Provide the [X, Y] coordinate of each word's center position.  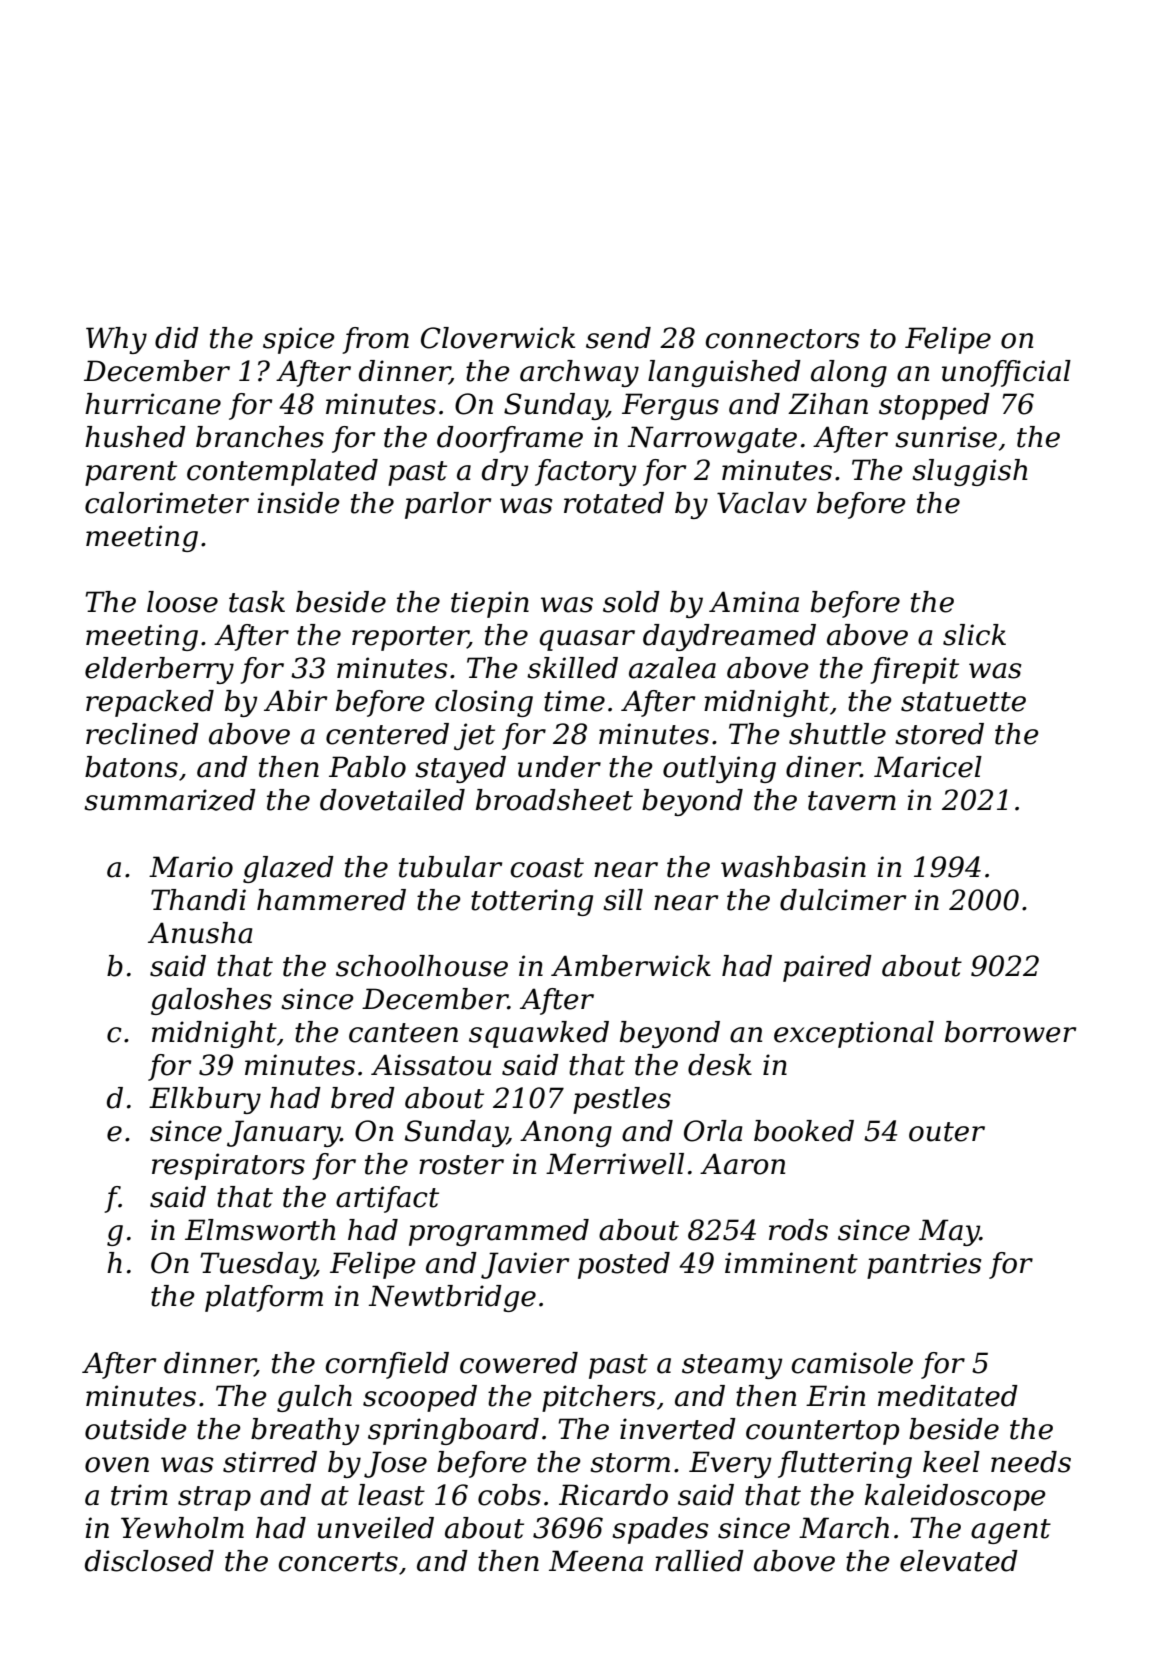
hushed [135, 437]
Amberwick [631, 966]
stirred [270, 1462]
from [375, 340]
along [849, 373]
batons [131, 767]
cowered [519, 1363]
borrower [1010, 1032]
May [949, 1232]
